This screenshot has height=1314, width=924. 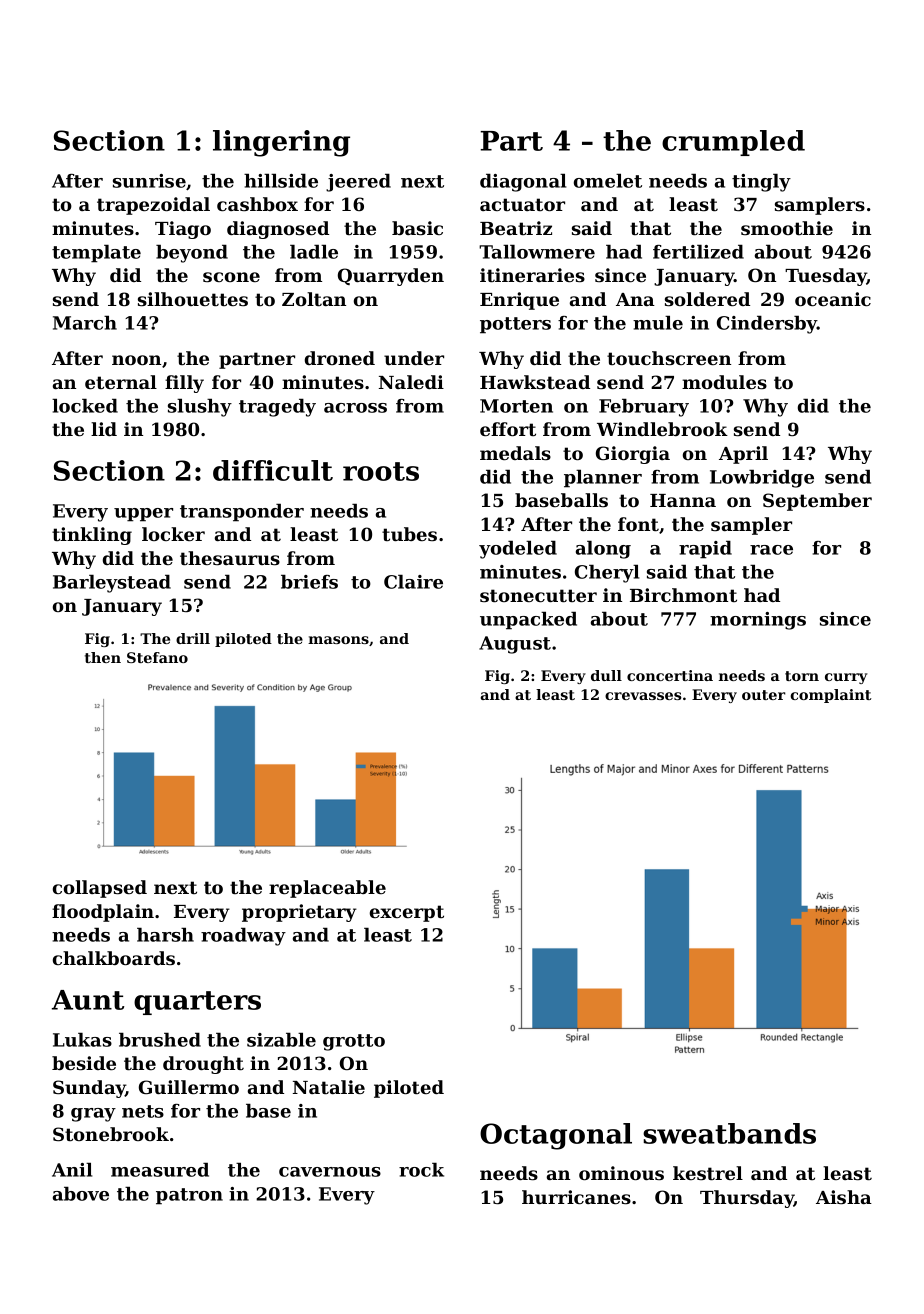 What do you see at coordinates (787, 228) in the screenshot?
I see `smoothie` at bounding box center [787, 228].
